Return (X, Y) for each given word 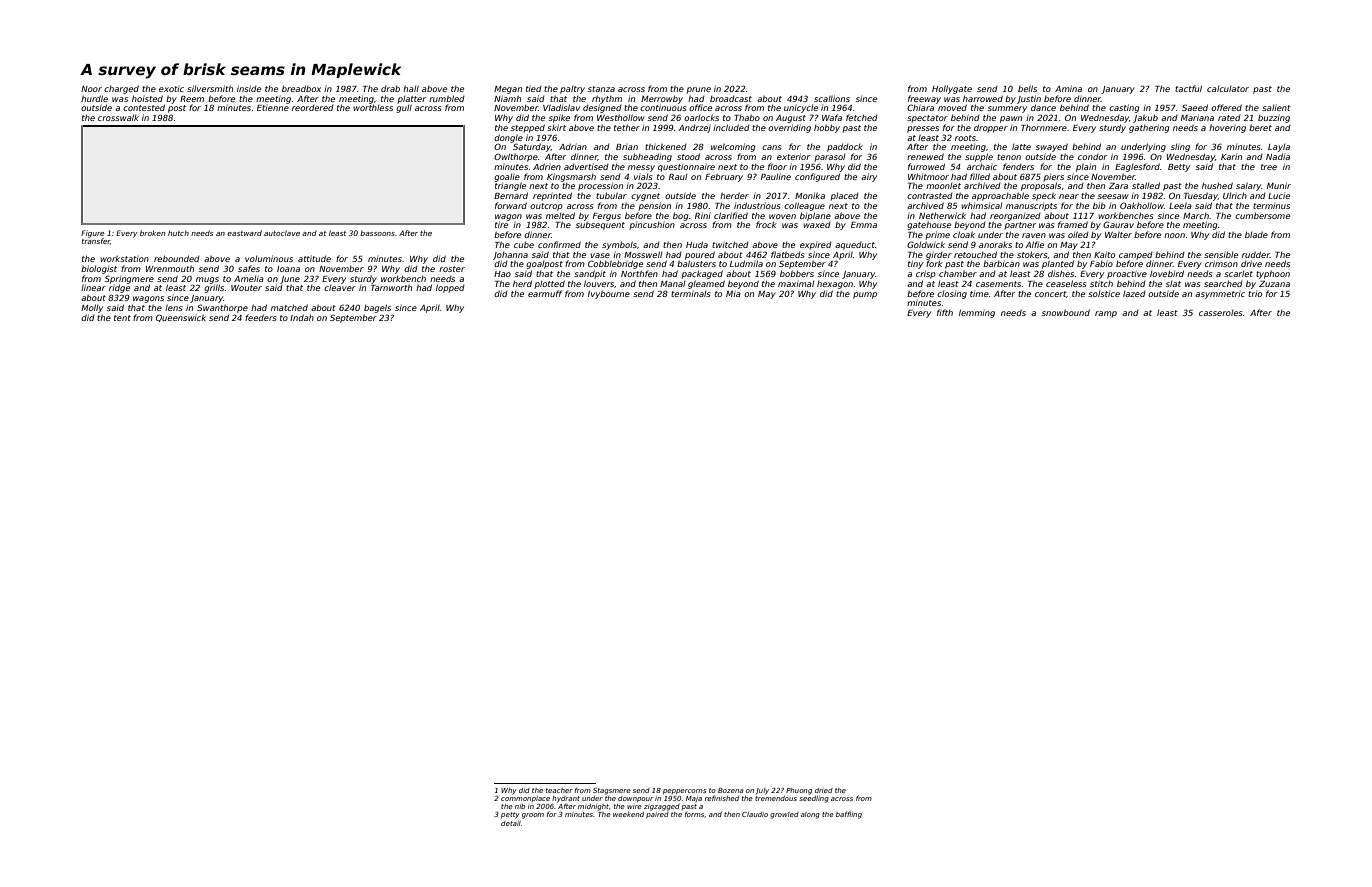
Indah (302, 317)
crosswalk (118, 117)
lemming (977, 313)
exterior (793, 156)
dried (824, 790)
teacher (559, 790)
